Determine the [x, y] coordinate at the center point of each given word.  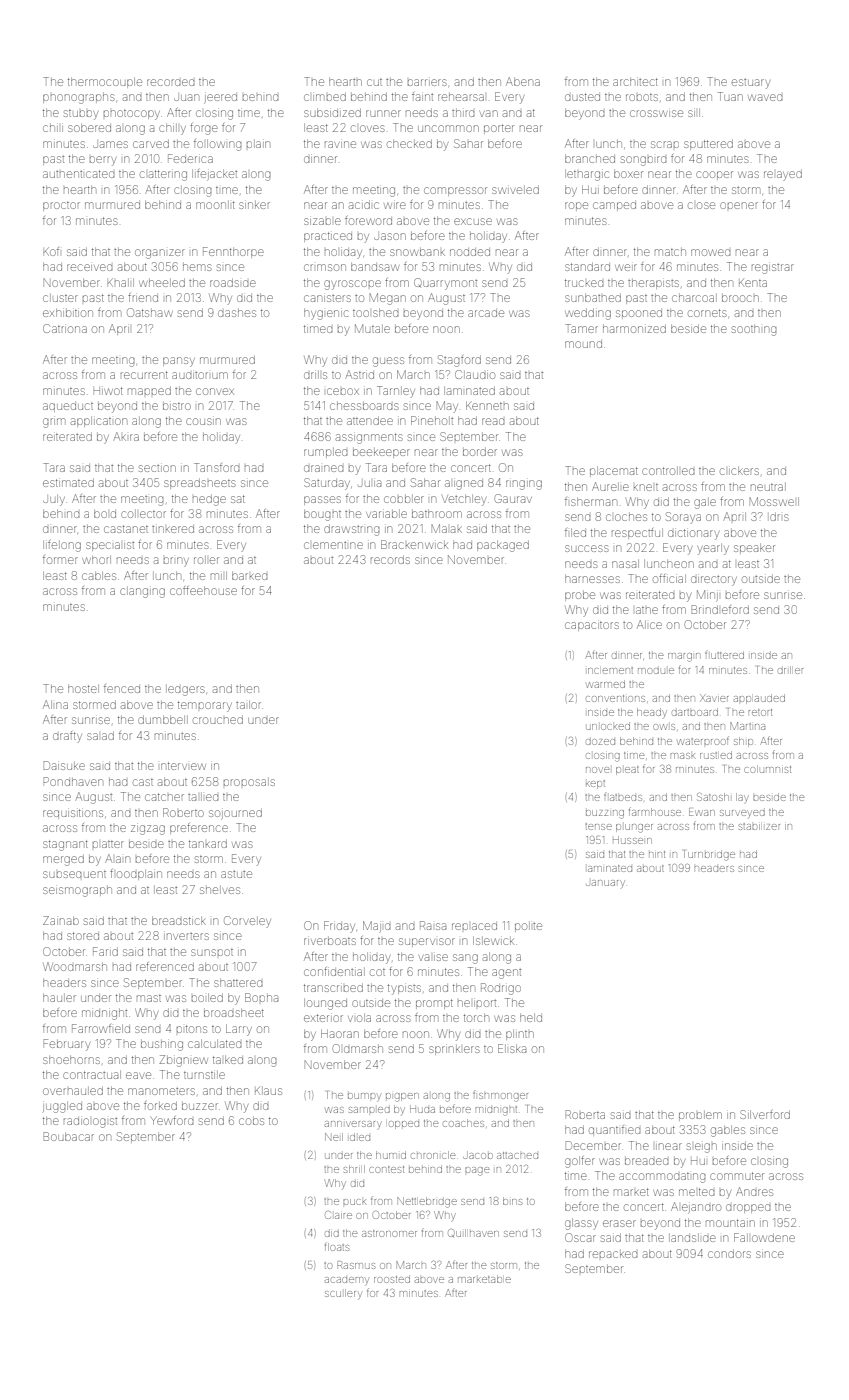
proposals [249, 782]
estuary [751, 84]
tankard [208, 844]
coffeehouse [203, 590]
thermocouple [105, 83]
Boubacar [69, 1136]
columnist [767, 769]
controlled [668, 471]
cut [374, 82]
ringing [524, 485]
